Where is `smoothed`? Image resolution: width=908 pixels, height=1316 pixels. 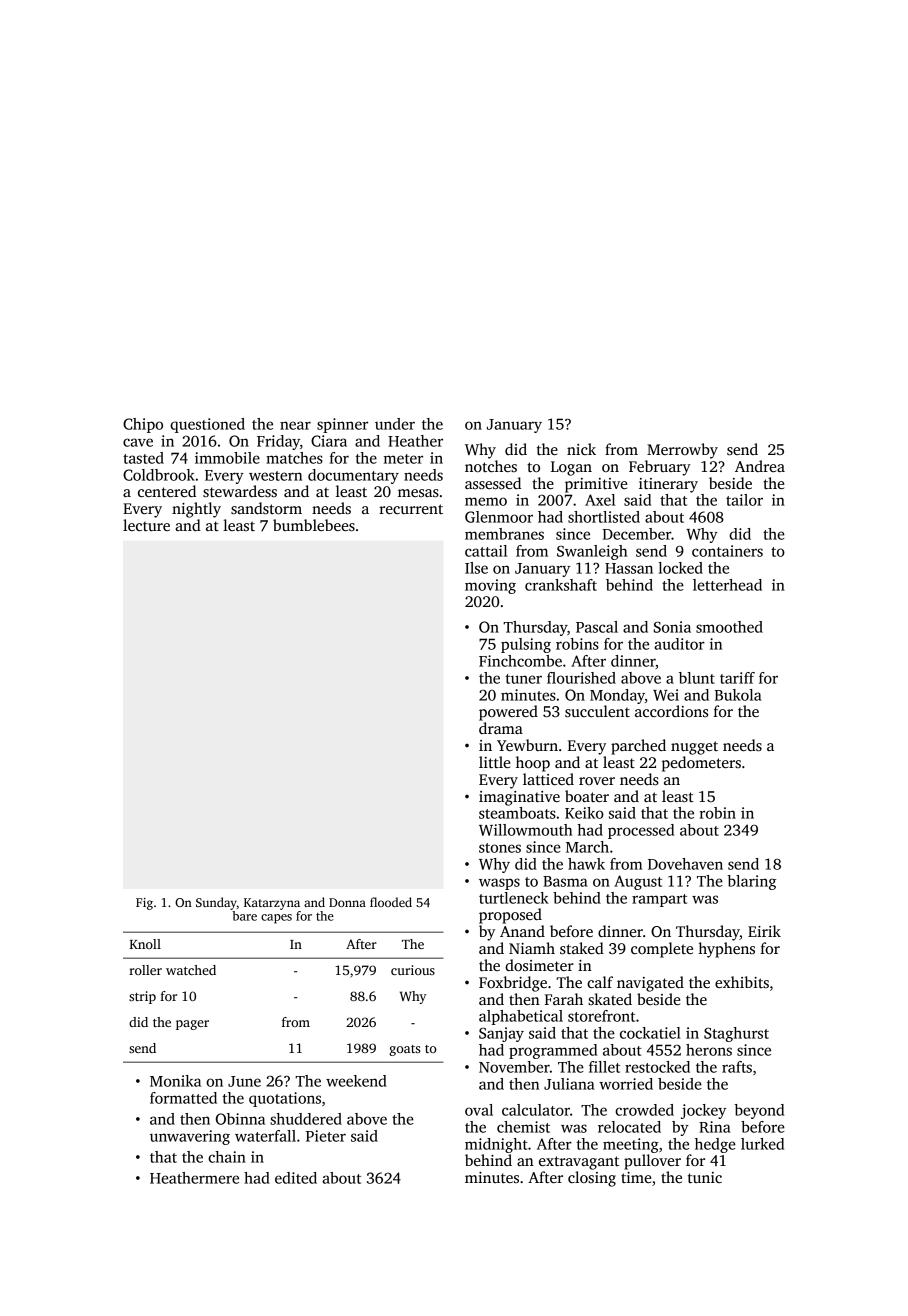
smoothed is located at coordinates (729, 627).
